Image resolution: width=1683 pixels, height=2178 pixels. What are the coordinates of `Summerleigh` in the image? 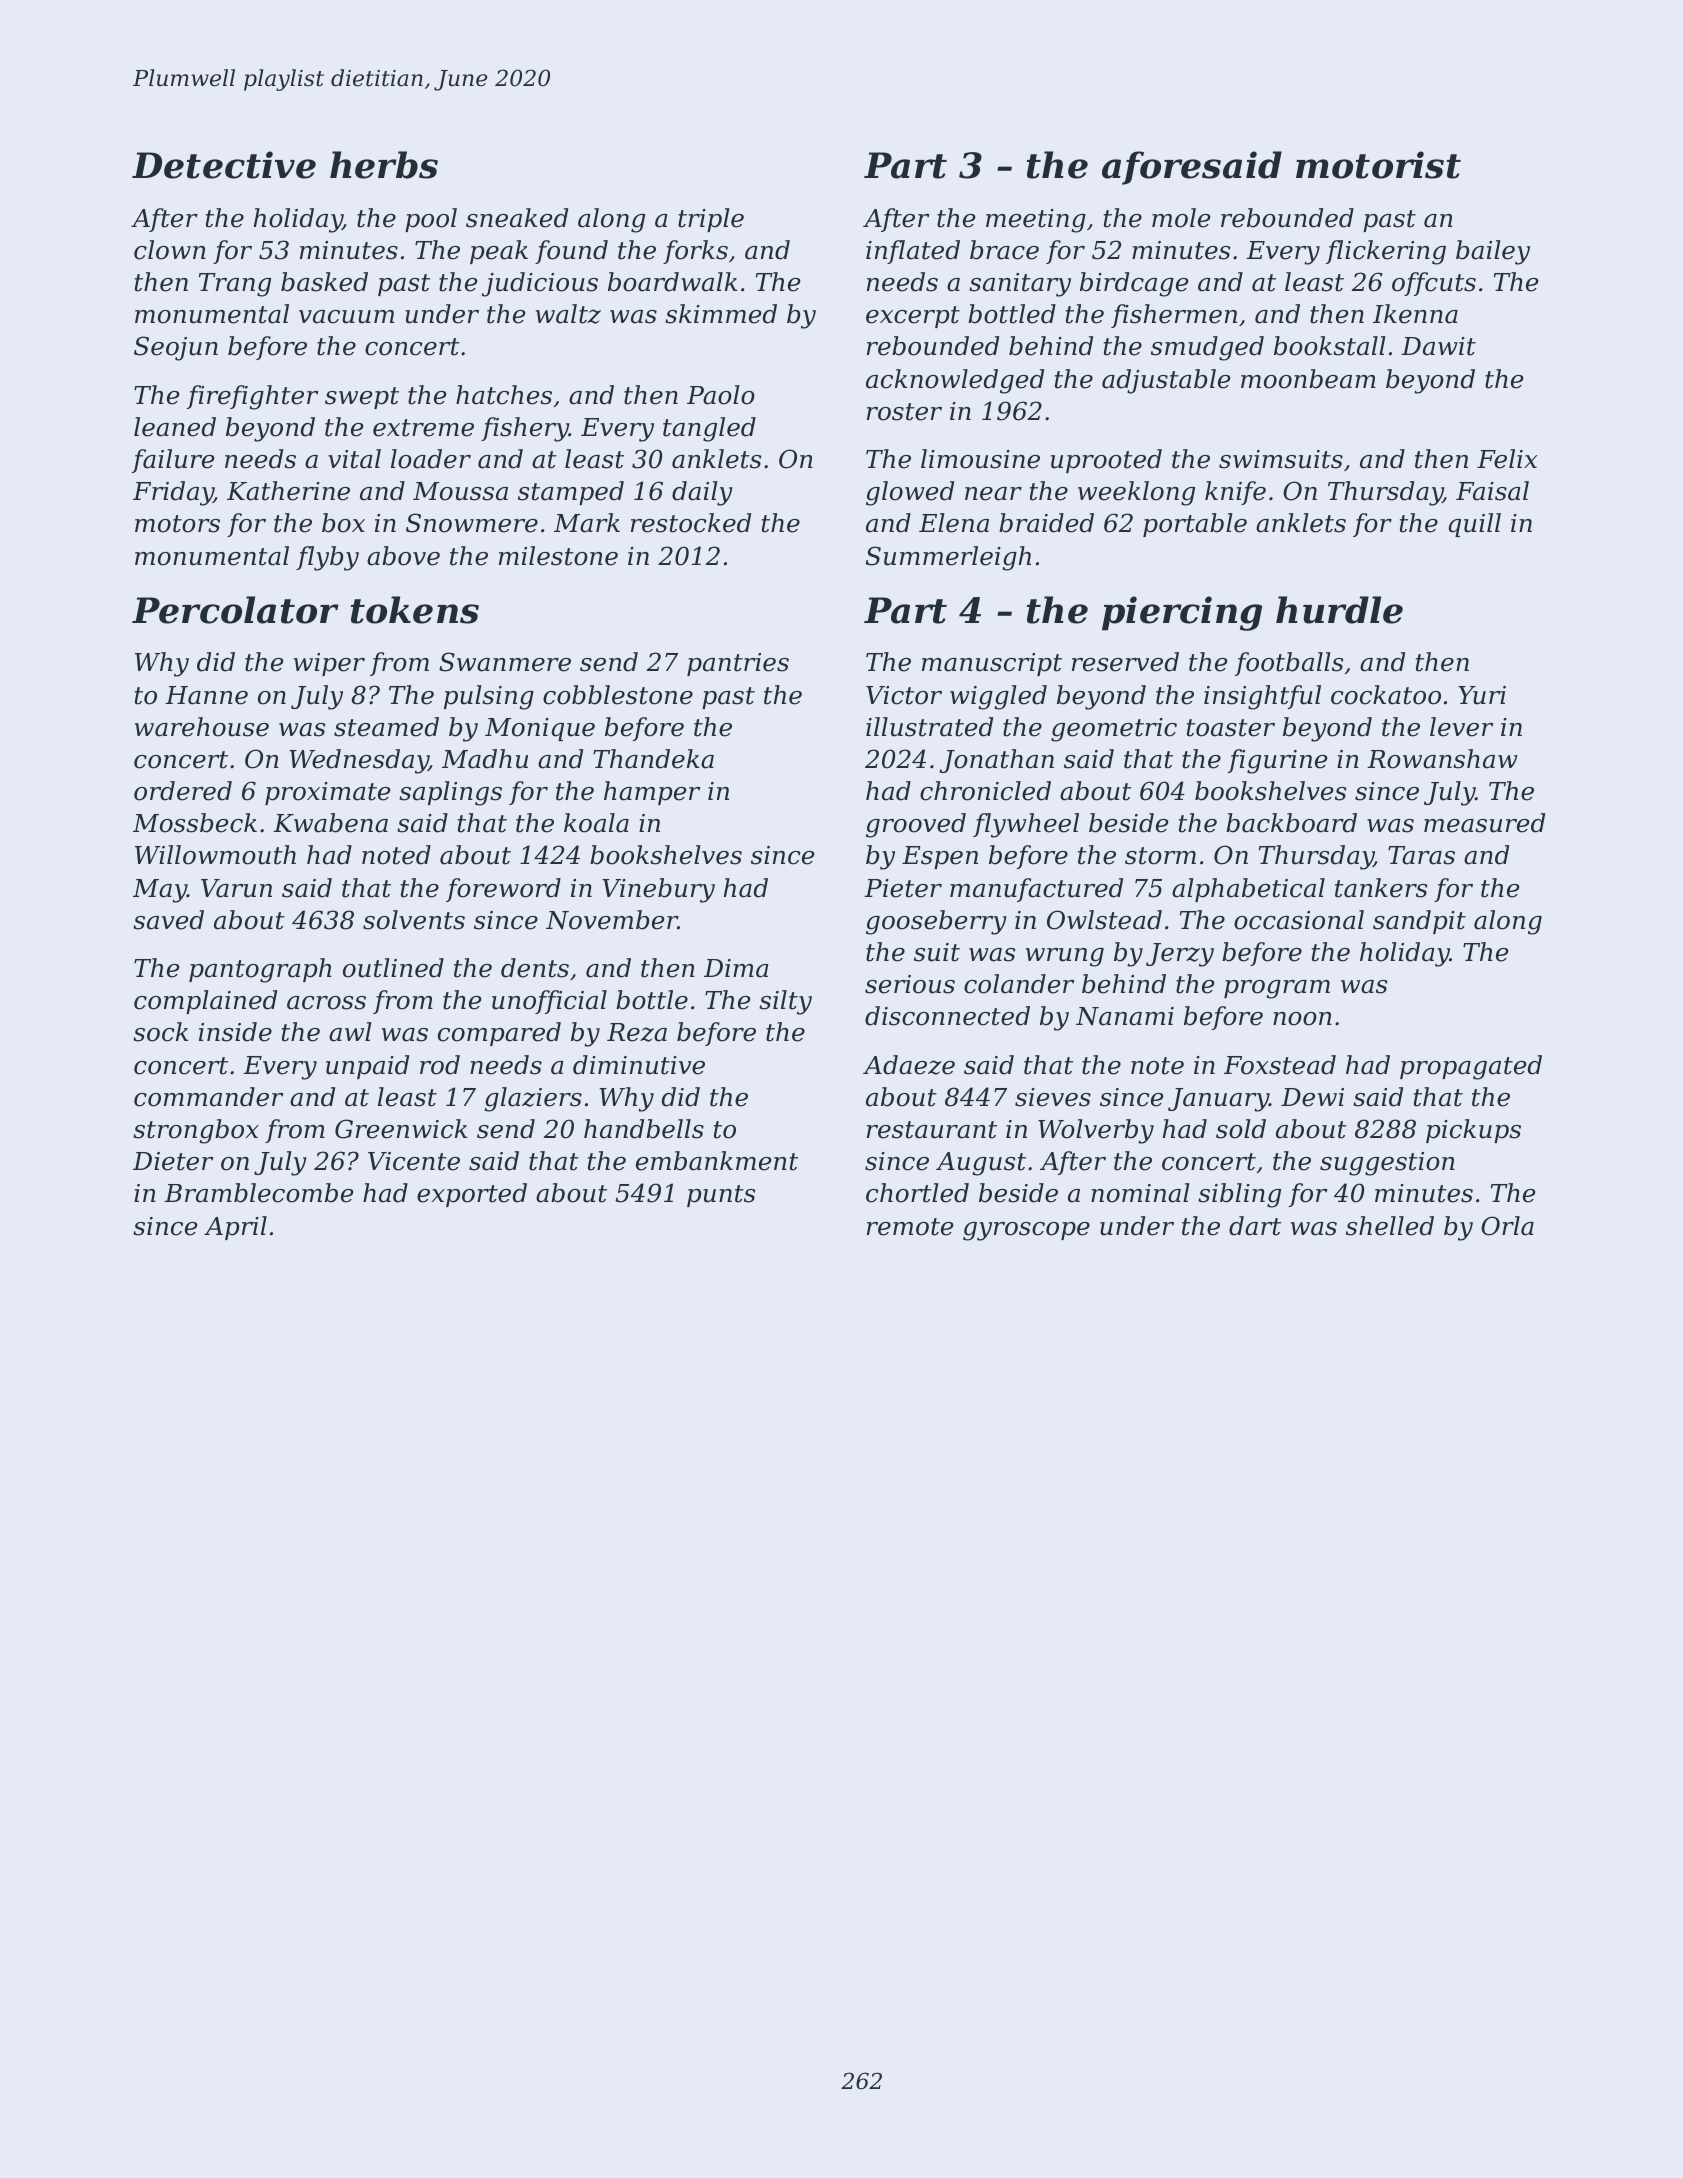 It's located at (948, 558).
